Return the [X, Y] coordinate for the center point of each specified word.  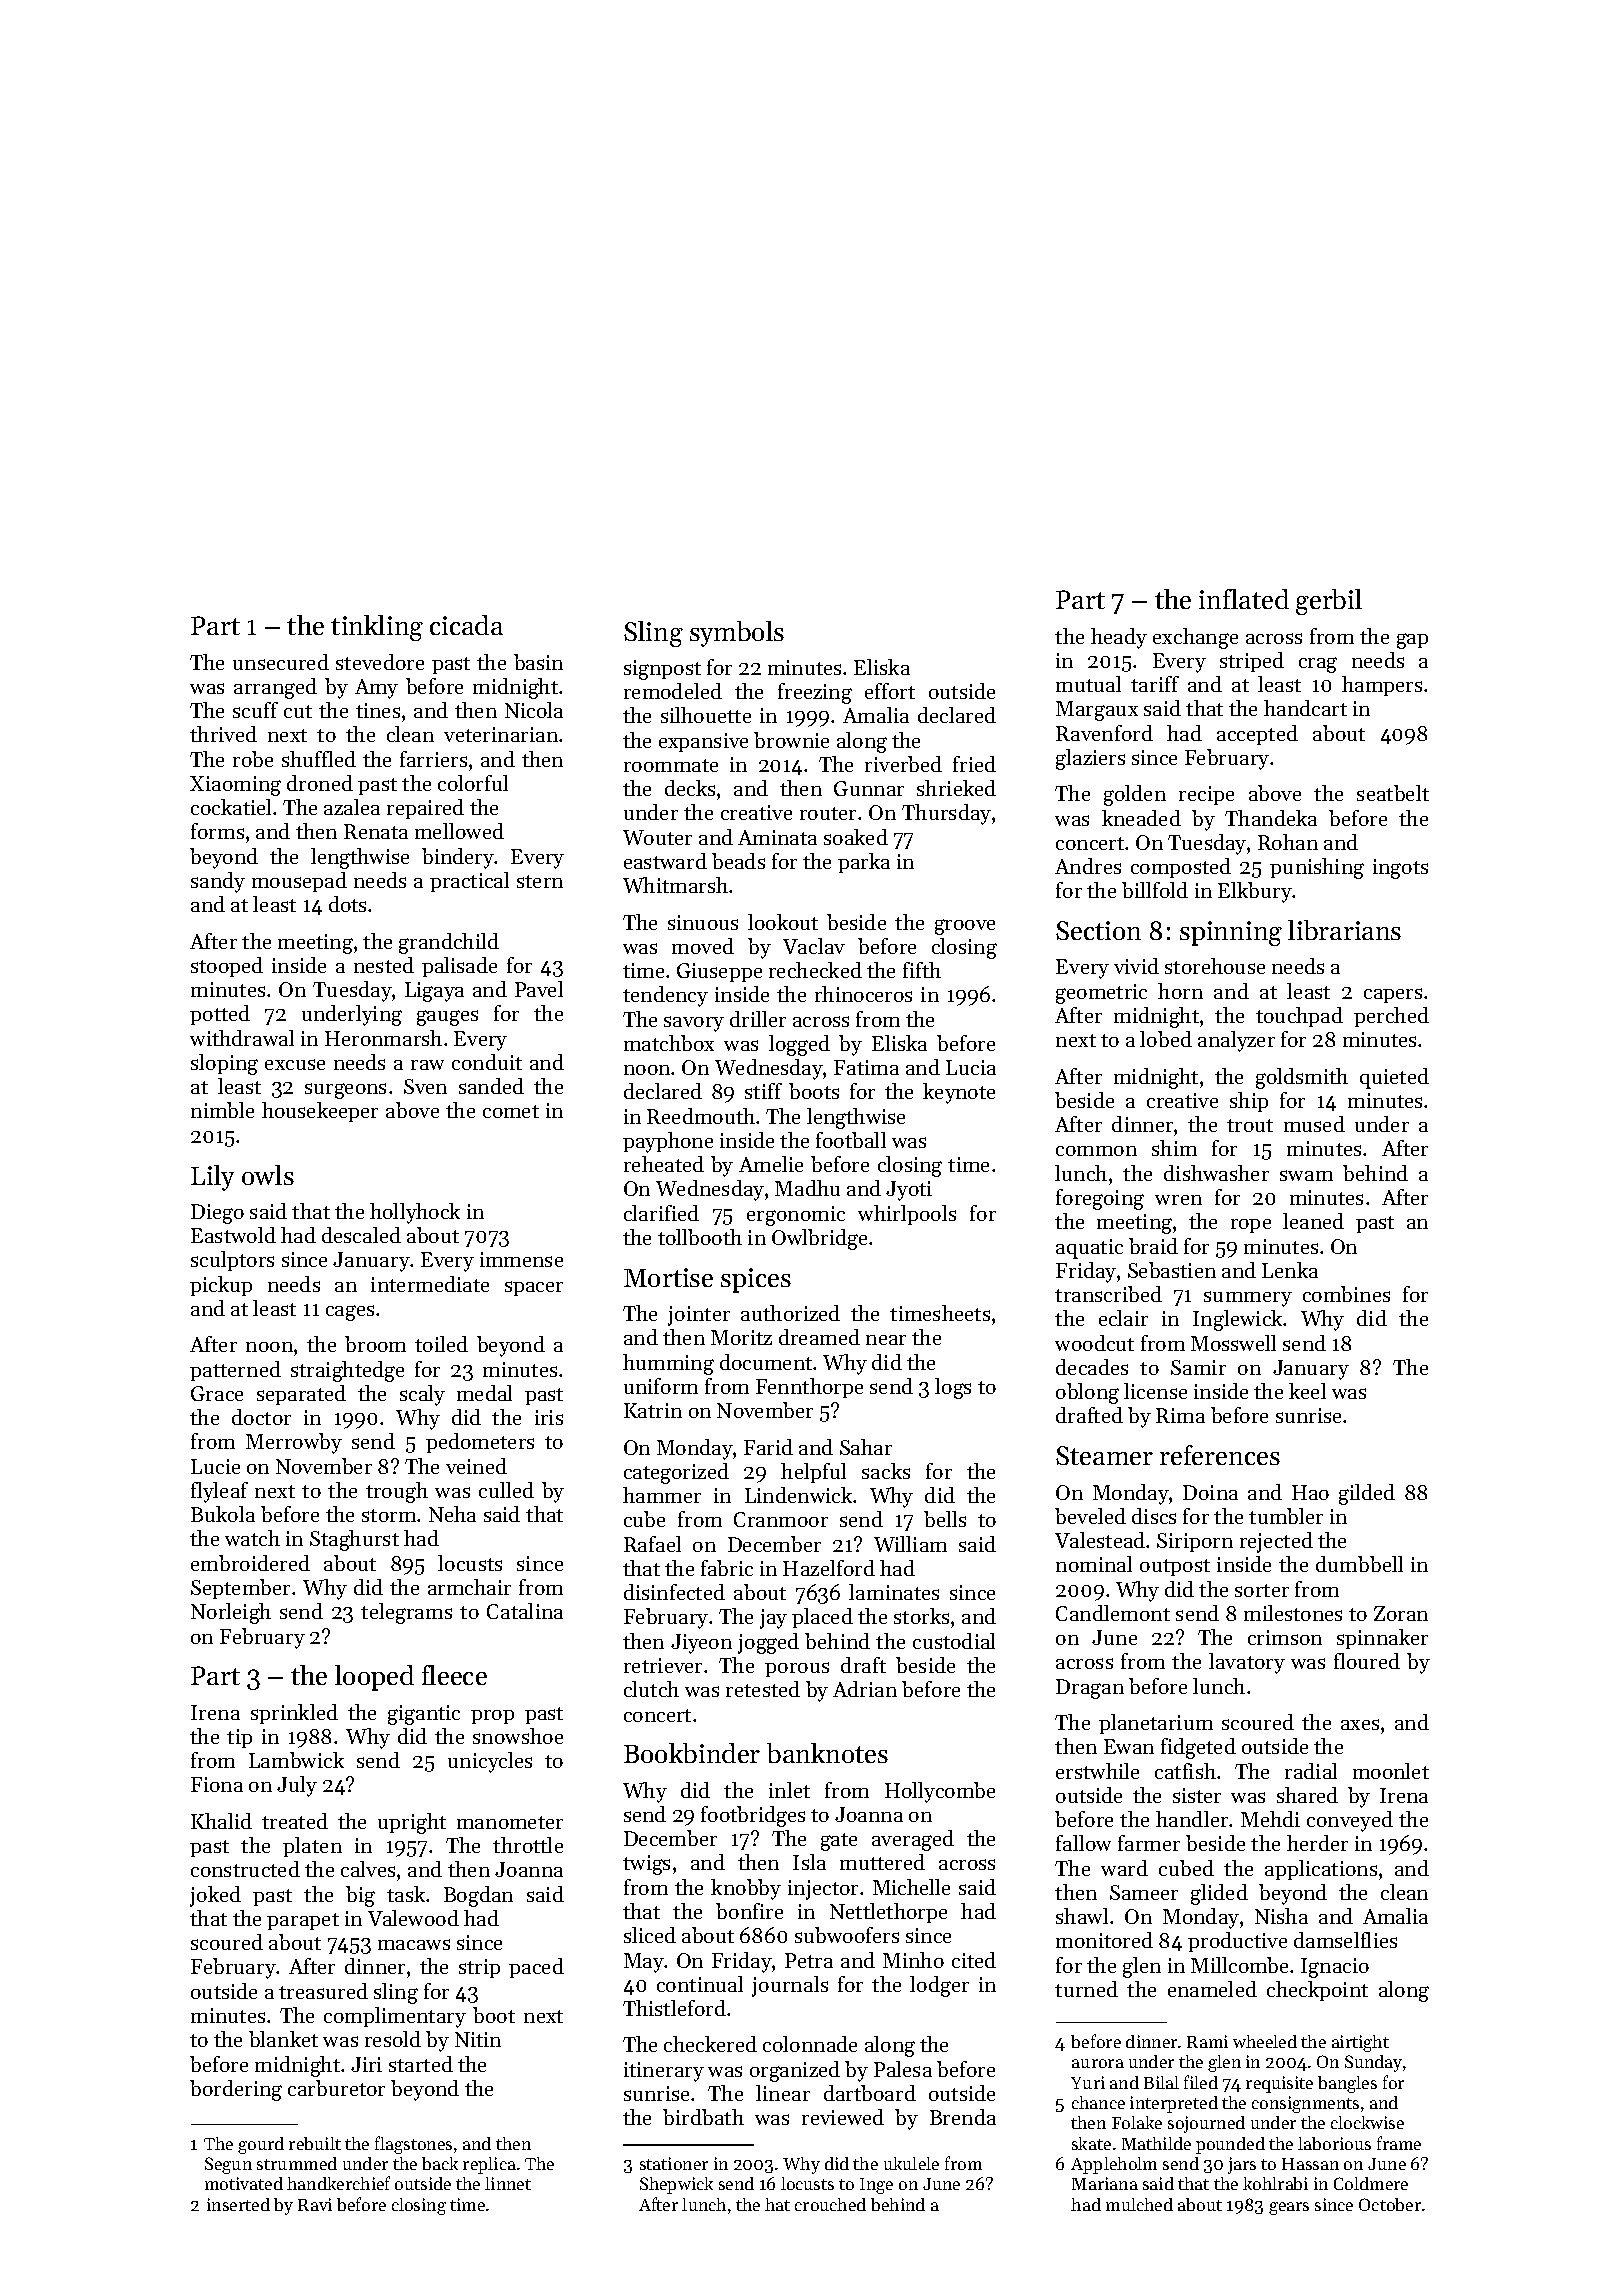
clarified [661, 1213]
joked [215, 1896]
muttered [882, 1862]
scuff [255, 710]
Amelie [771, 1164]
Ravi [315, 2204]
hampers [1382, 686]
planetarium [1156, 1724]
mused [1314, 1124]
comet [511, 1111]
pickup [221, 1286]
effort [890, 691]
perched [1391, 1017]
